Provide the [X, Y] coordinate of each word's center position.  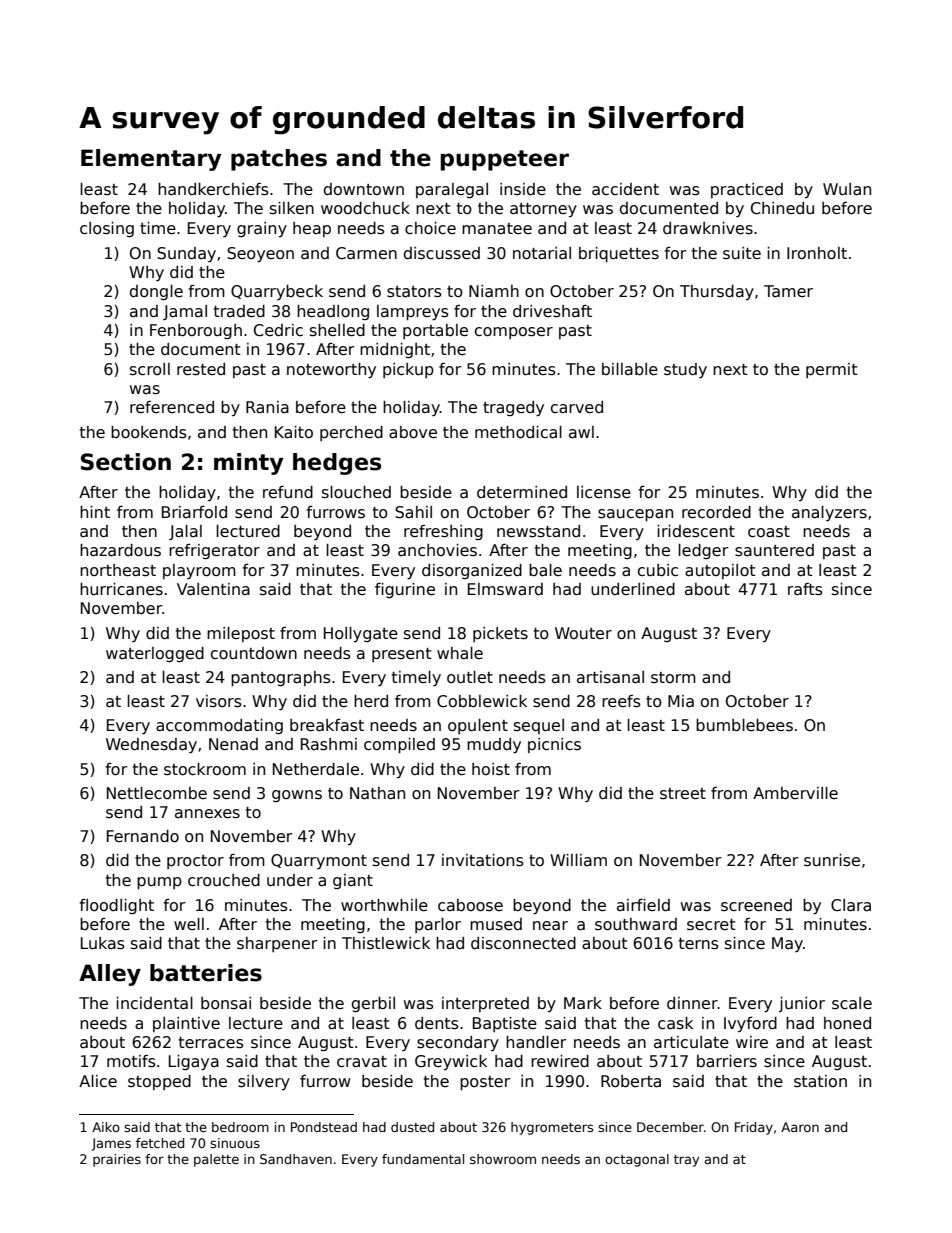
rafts [805, 589]
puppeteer [505, 160]
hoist [491, 769]
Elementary [151, 160]
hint [95, 512]
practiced [747, 190]
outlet [470, 677]
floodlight [116, 906]
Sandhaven [296, 1159]
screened [756, 905]
